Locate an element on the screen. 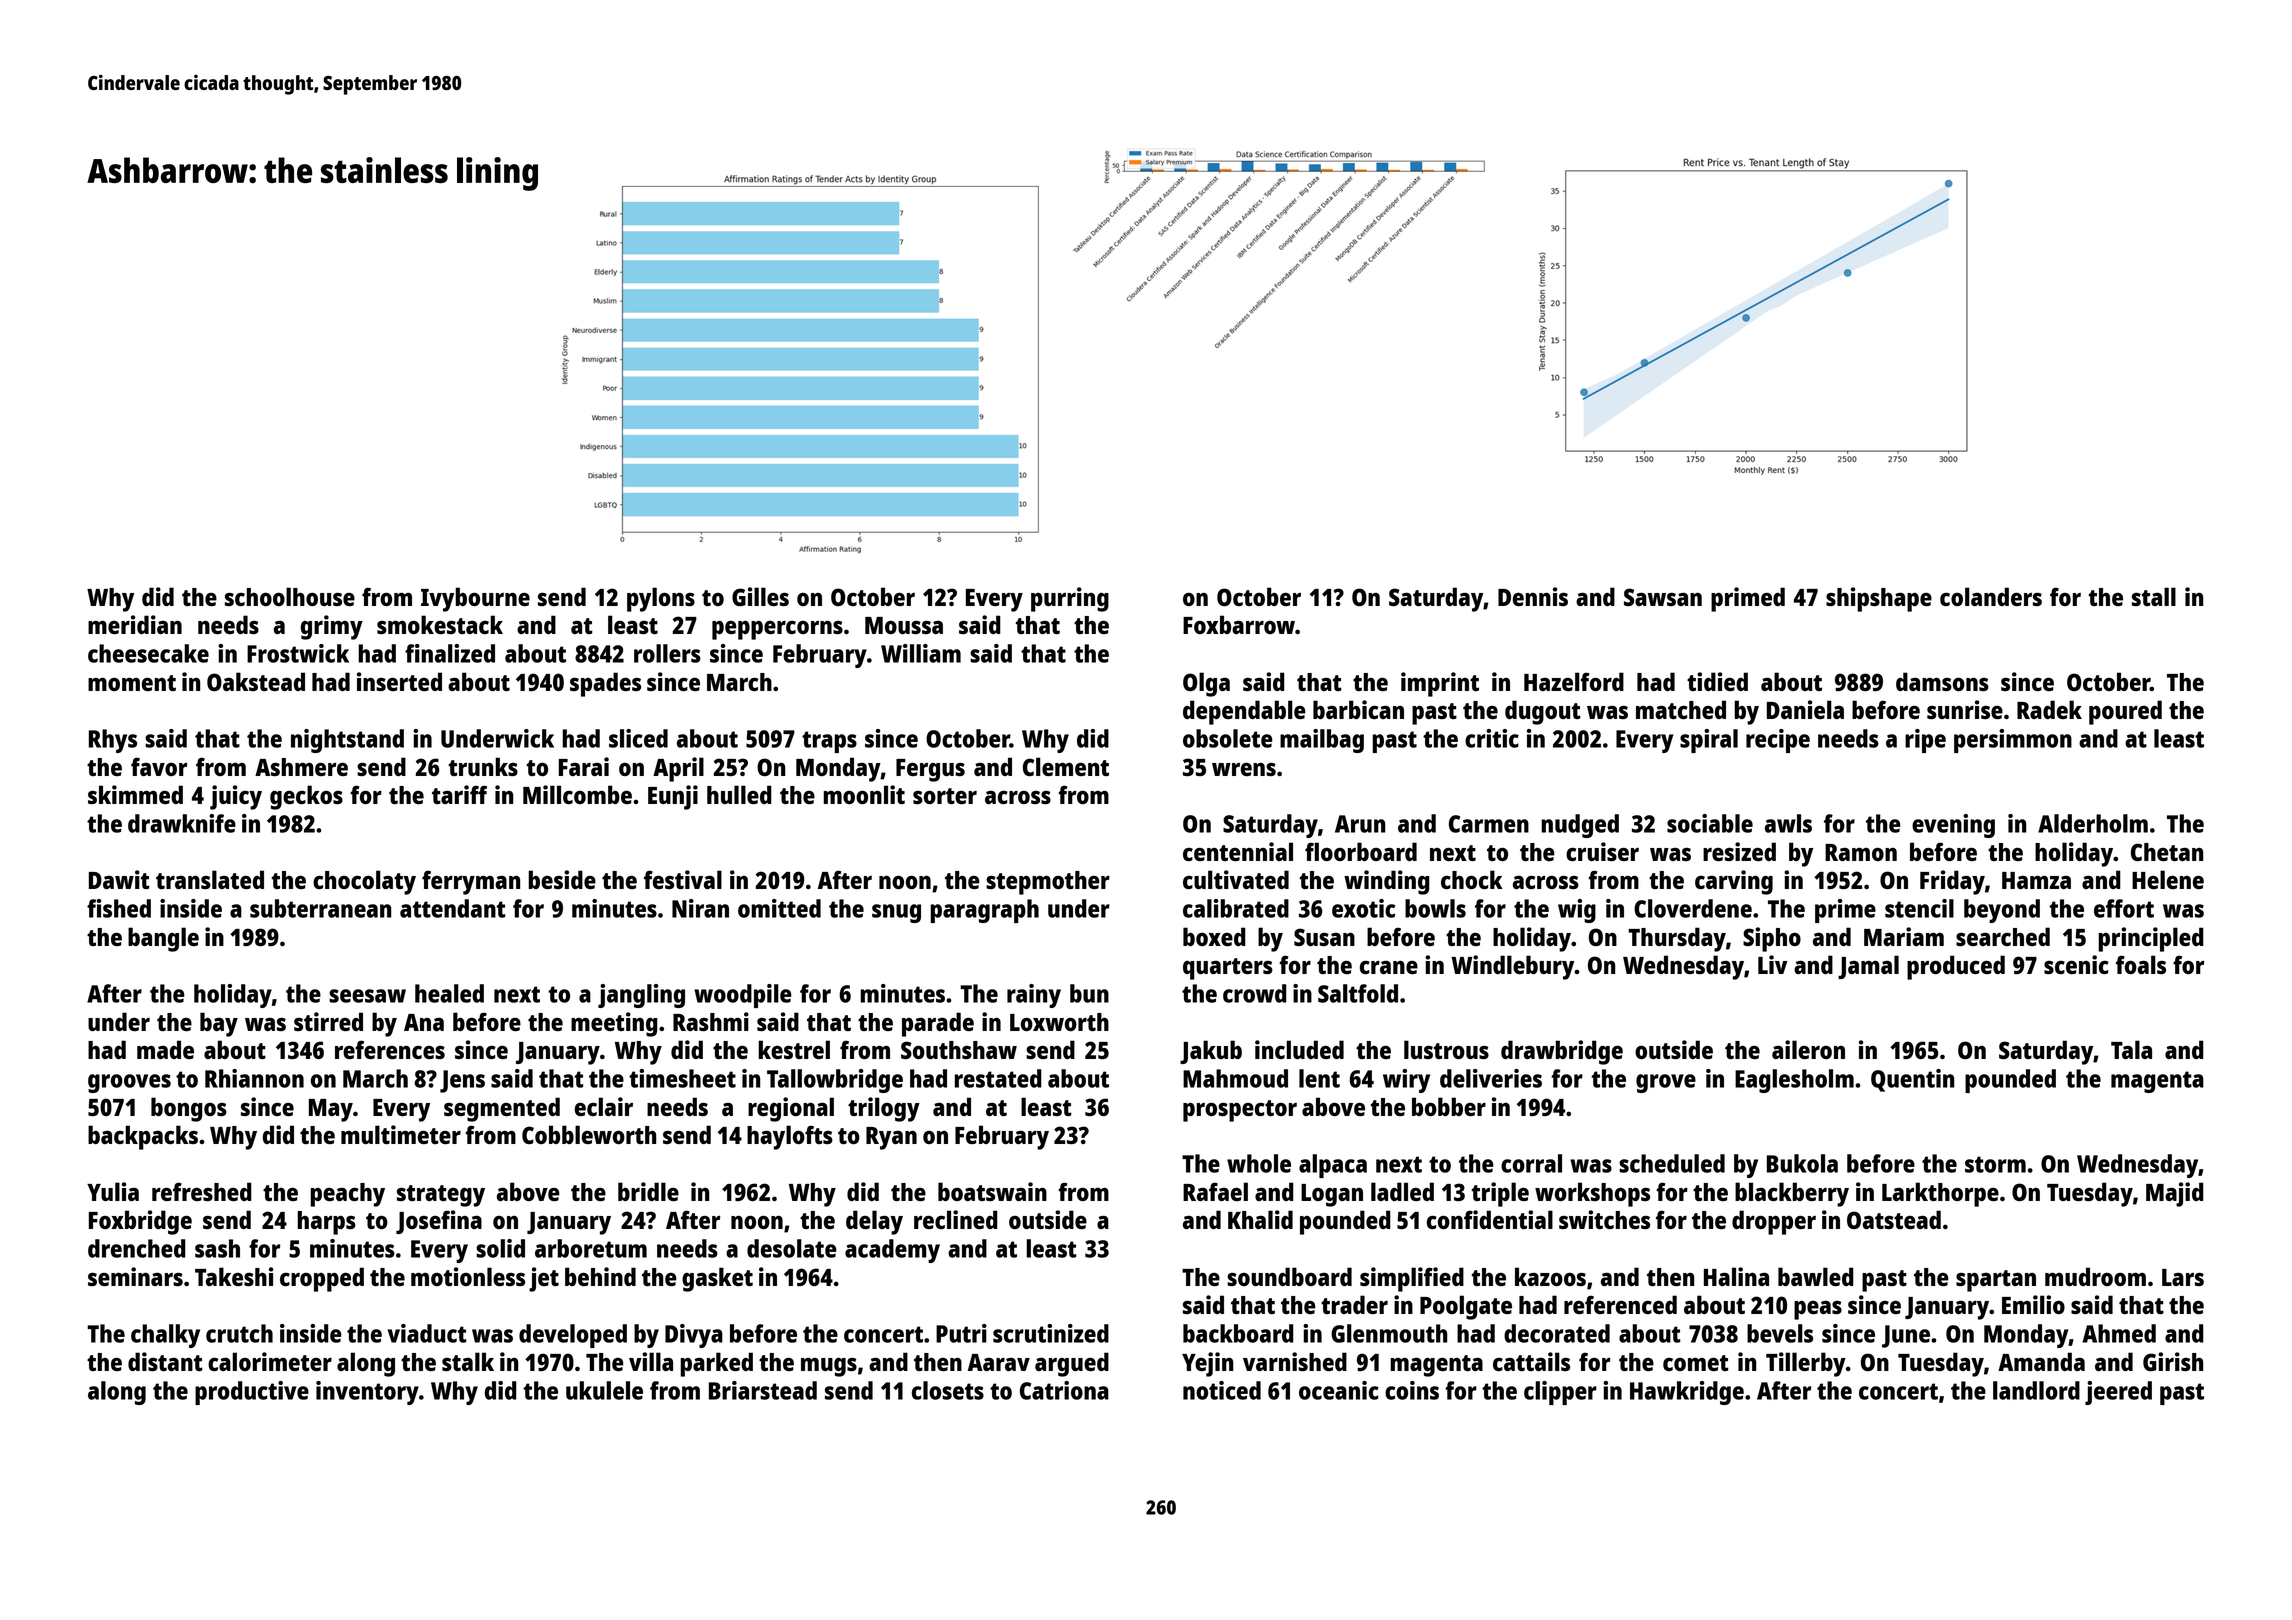 The width and height of the screenshot is (2292, 1620). poured is located at coordinates (2125, 712).
